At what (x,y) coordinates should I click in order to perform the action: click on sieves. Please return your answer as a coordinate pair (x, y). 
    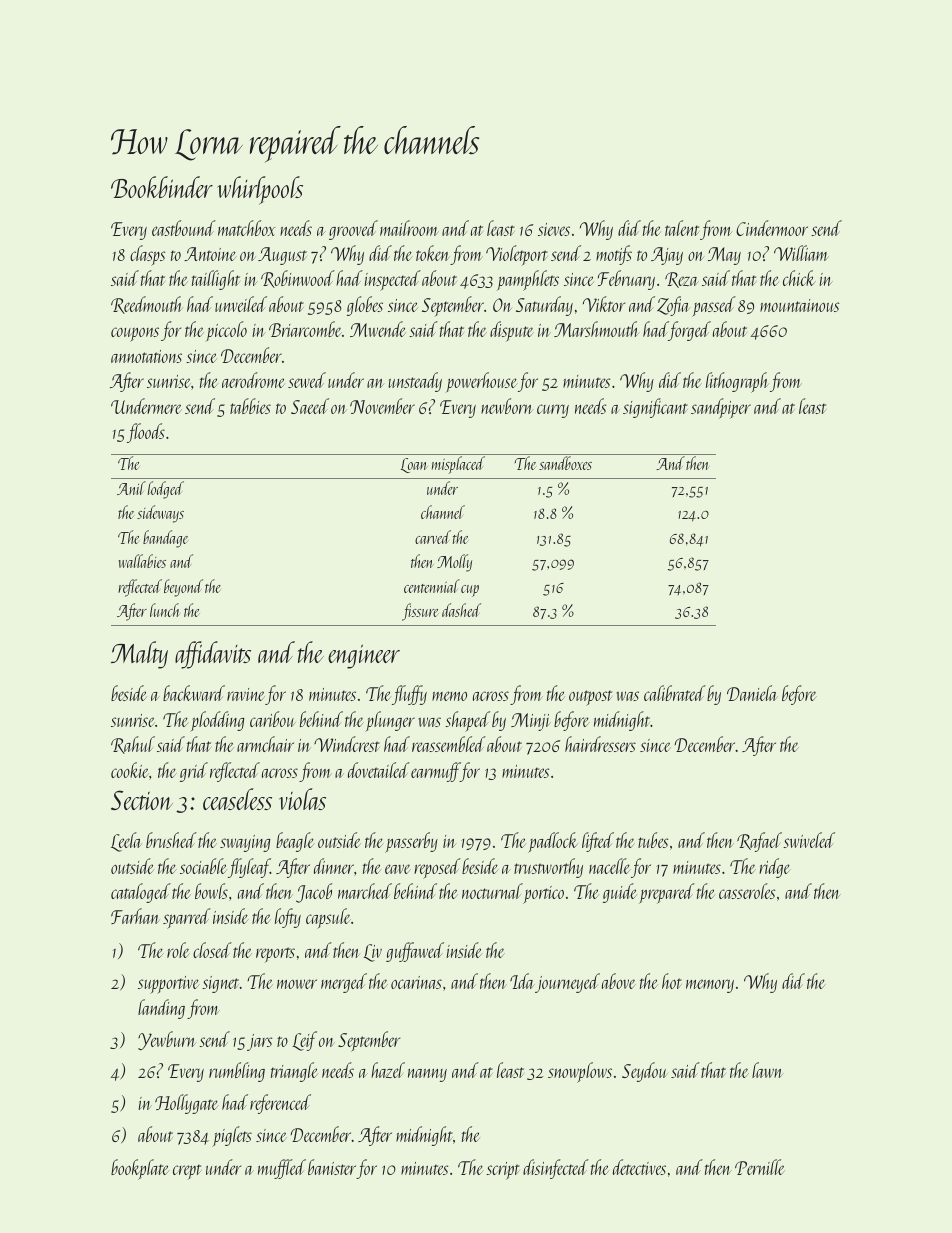
    Looking at the image, I should click on (554, 229).
